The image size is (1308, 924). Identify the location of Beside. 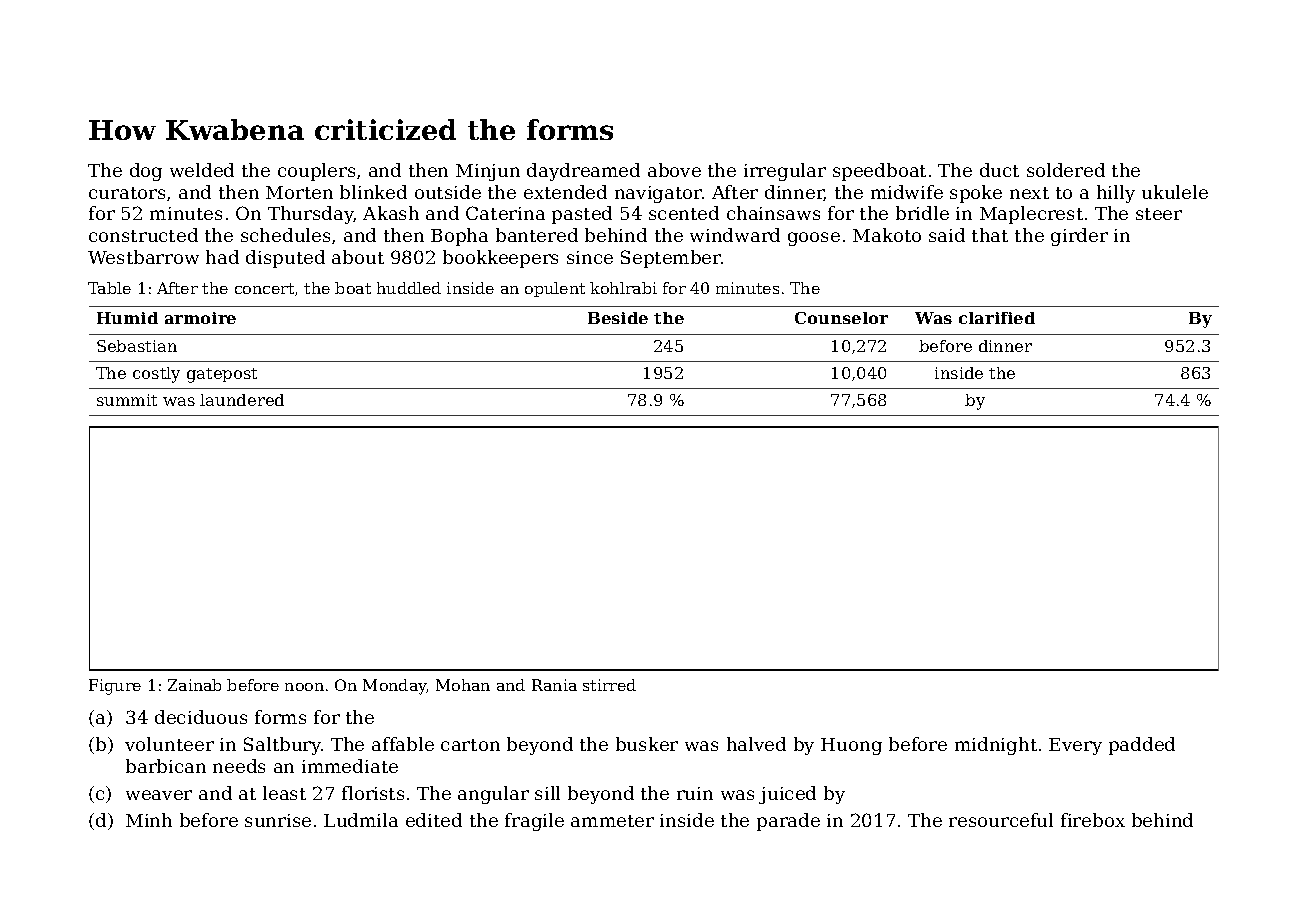
(618, 318).
